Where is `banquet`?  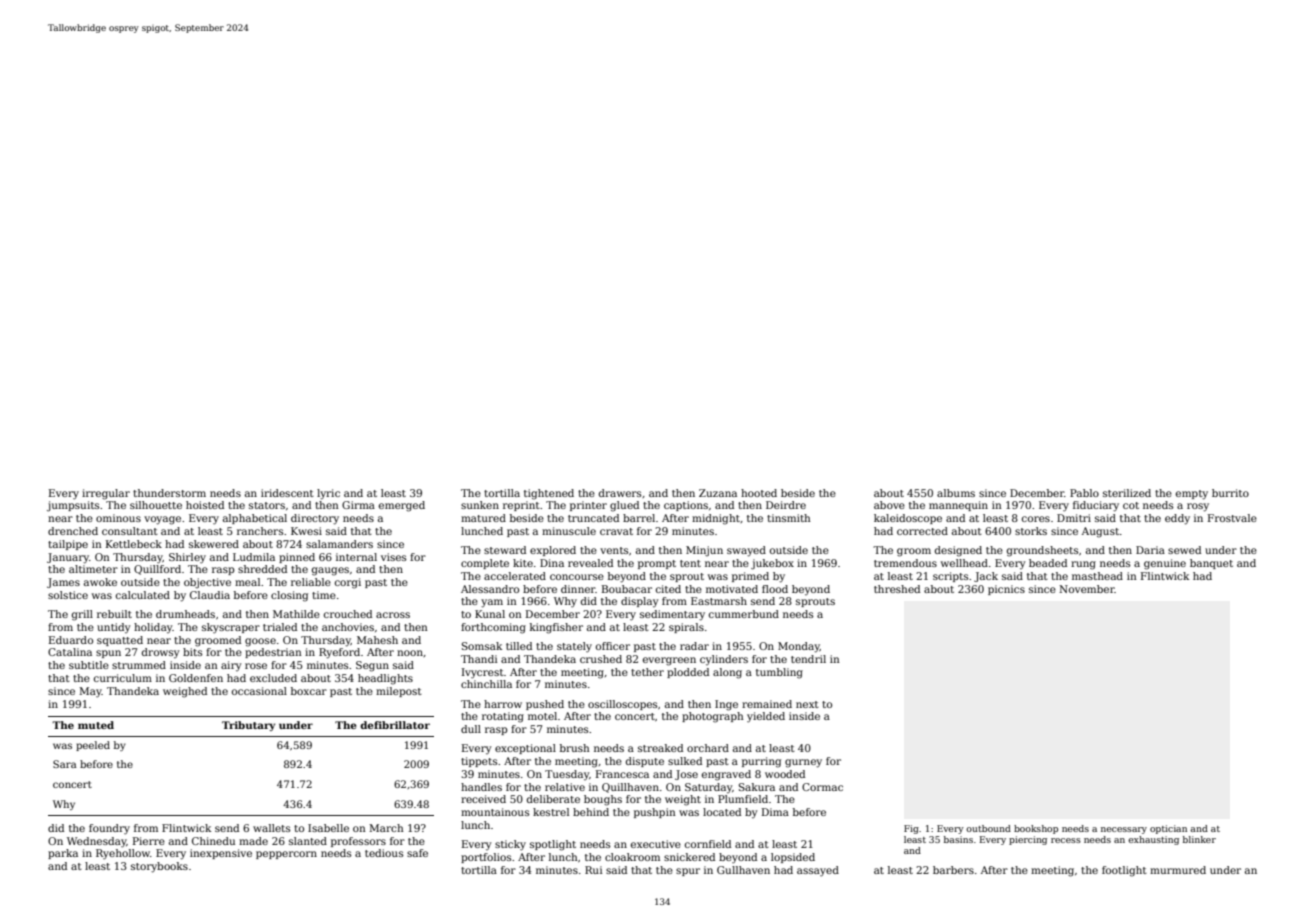
banquet is located at coordinates (1211, 564).
